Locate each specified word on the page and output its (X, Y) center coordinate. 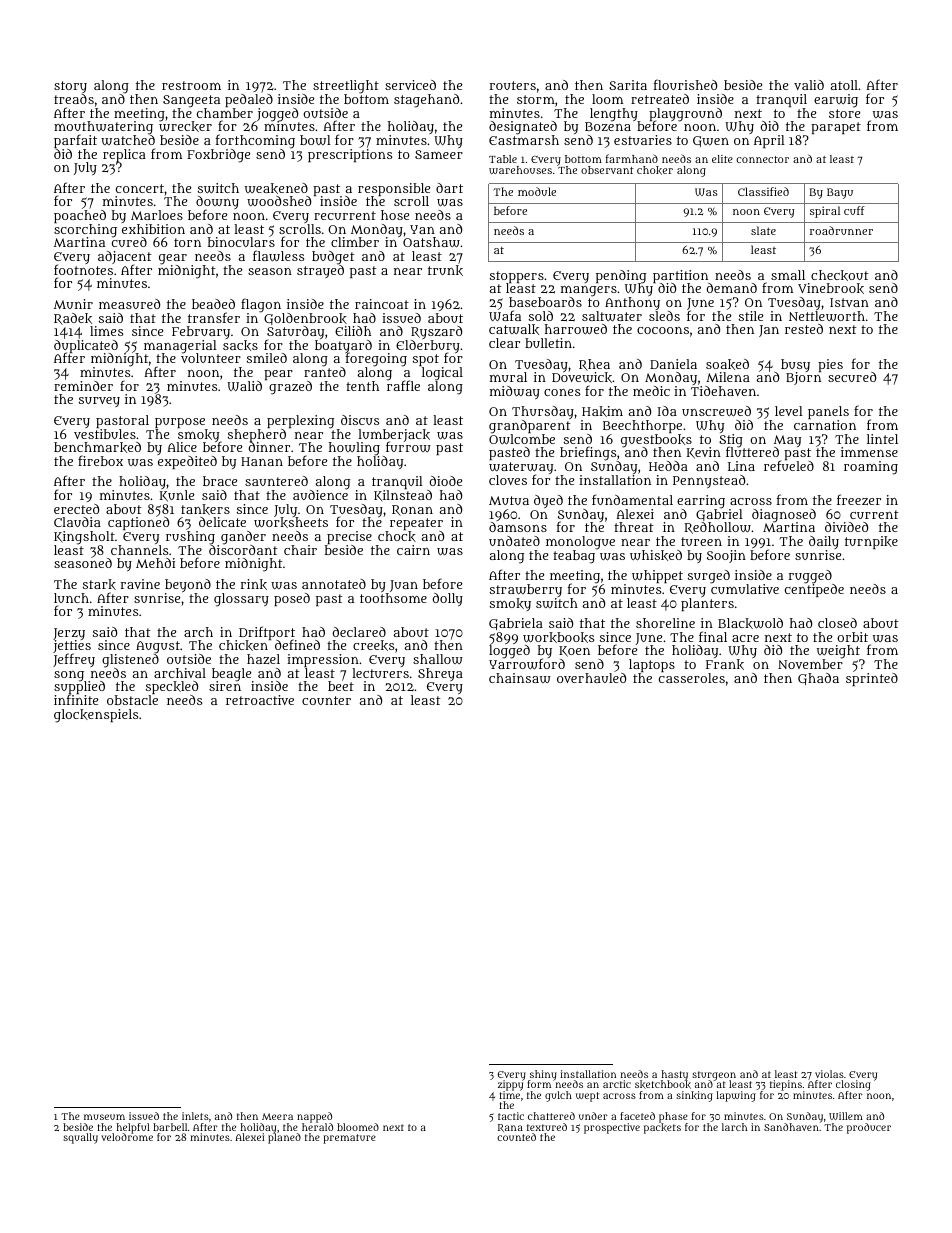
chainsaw (520, 678)
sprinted (872, 679)
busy (795, 365)
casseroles (692, 678)
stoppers (517, 277)
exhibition (153, 229)
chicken (243, 646)
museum (104, 1117)
